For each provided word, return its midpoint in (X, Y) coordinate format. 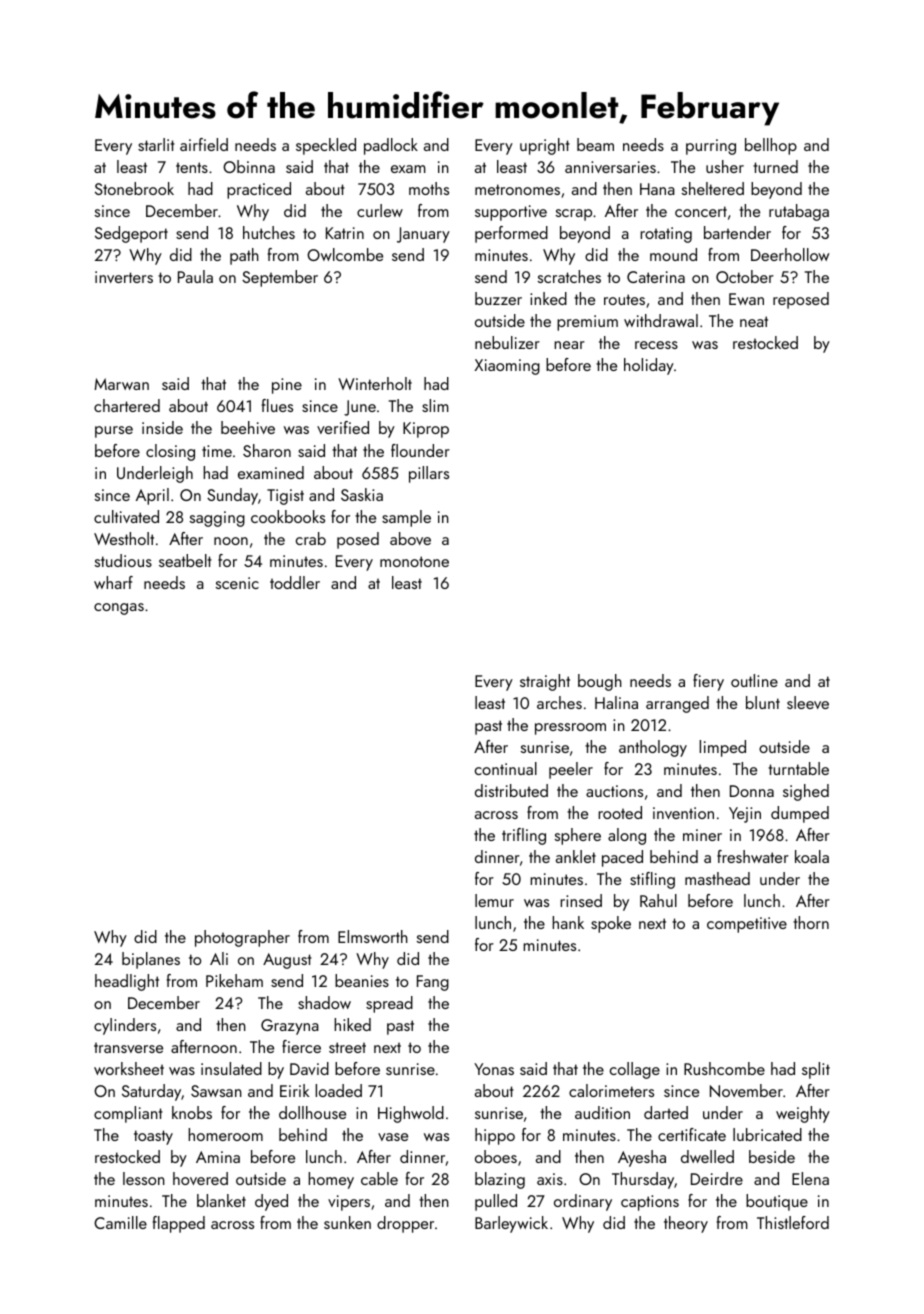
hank (568, 922)
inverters (124, 277)
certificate (692, 1134)
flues (277, 405)
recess (656, 345)
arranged (677, 704)
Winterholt (375, 383)
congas (119, 609)
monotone (414, 561)
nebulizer (507, 342)
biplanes (151, 960)
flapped (179, 1224)
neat (754, 321)
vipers (349, 1203)
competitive (747, 925)
